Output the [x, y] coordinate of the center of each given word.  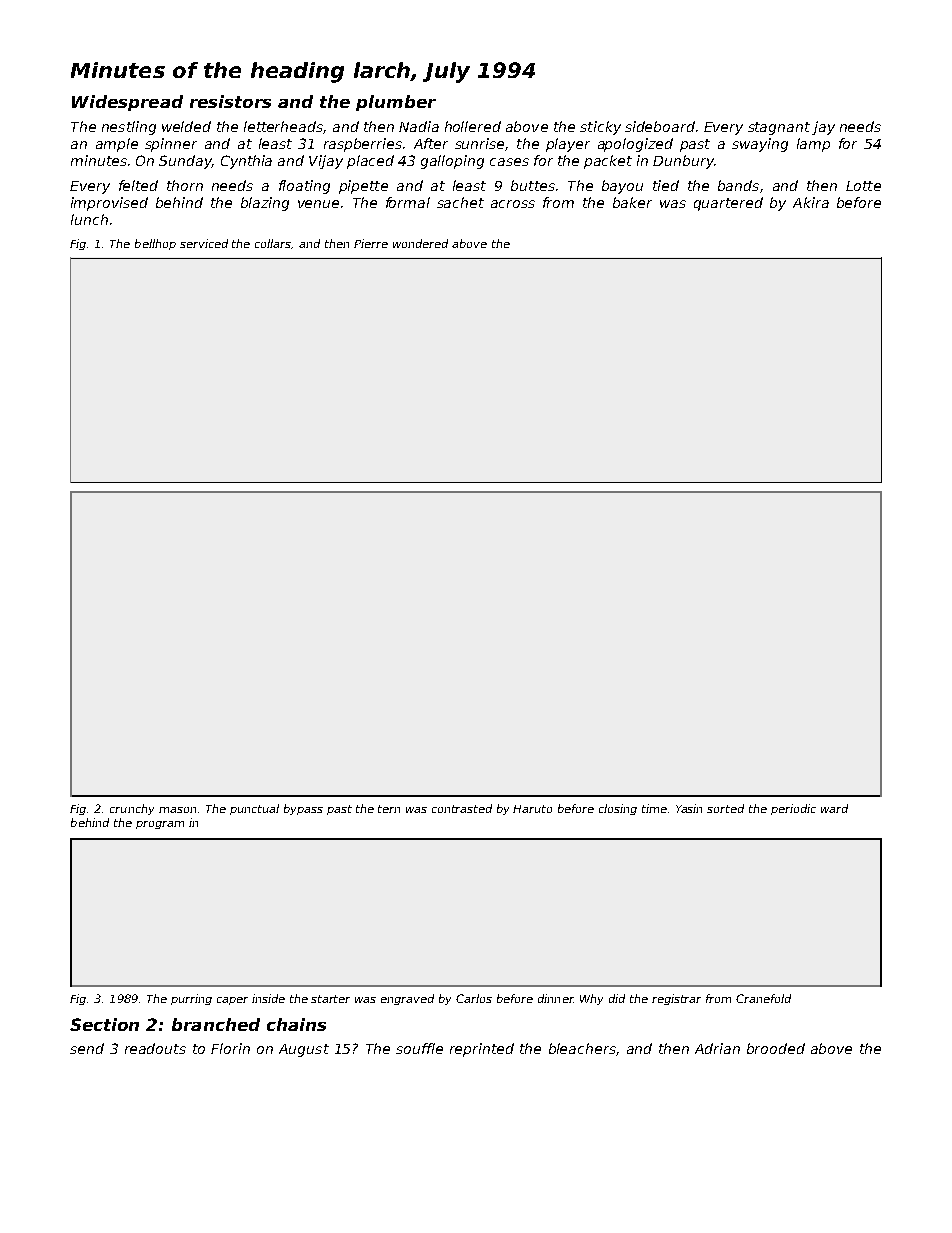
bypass [303, 809]
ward [834, 808]
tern [389, 809]
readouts [155, 1048]
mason [177, 810]
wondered [420, 243]
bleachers [582, 1048]
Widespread [127, 103]
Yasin [689, 808]
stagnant [779, 128]
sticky [600, 128]
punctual [254, 809]
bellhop [155, 244]
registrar [676, 999]
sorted [725, 808]
